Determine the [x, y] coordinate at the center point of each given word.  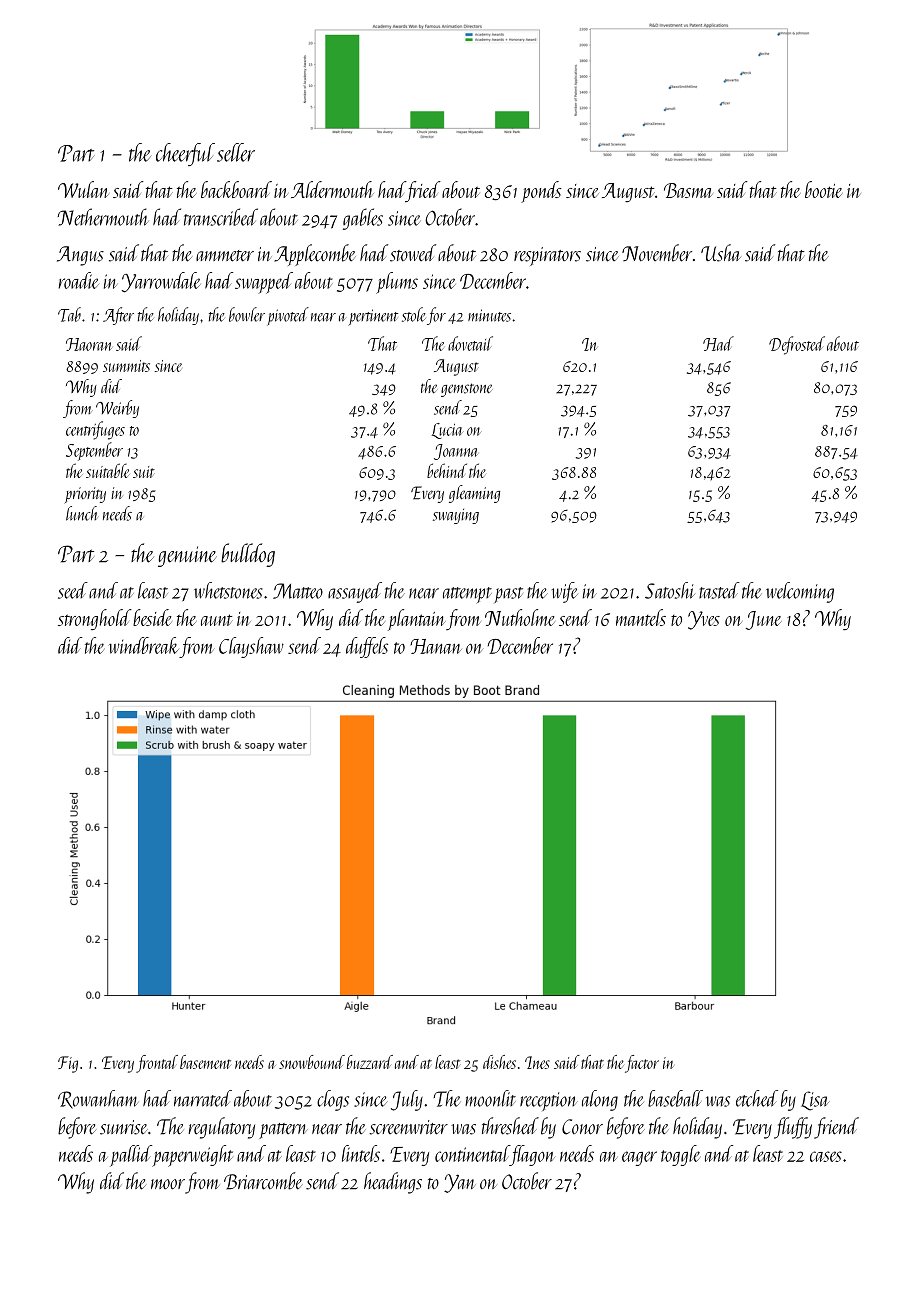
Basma [688, 190]
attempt [467, 595]
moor [168, 1184]
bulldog [248, 555]
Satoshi [670, 590]
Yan [460, 1183]
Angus [80, 256]
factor [642, 1064]
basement [205, 1062]
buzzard [370, 1062]
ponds [541, 192]
